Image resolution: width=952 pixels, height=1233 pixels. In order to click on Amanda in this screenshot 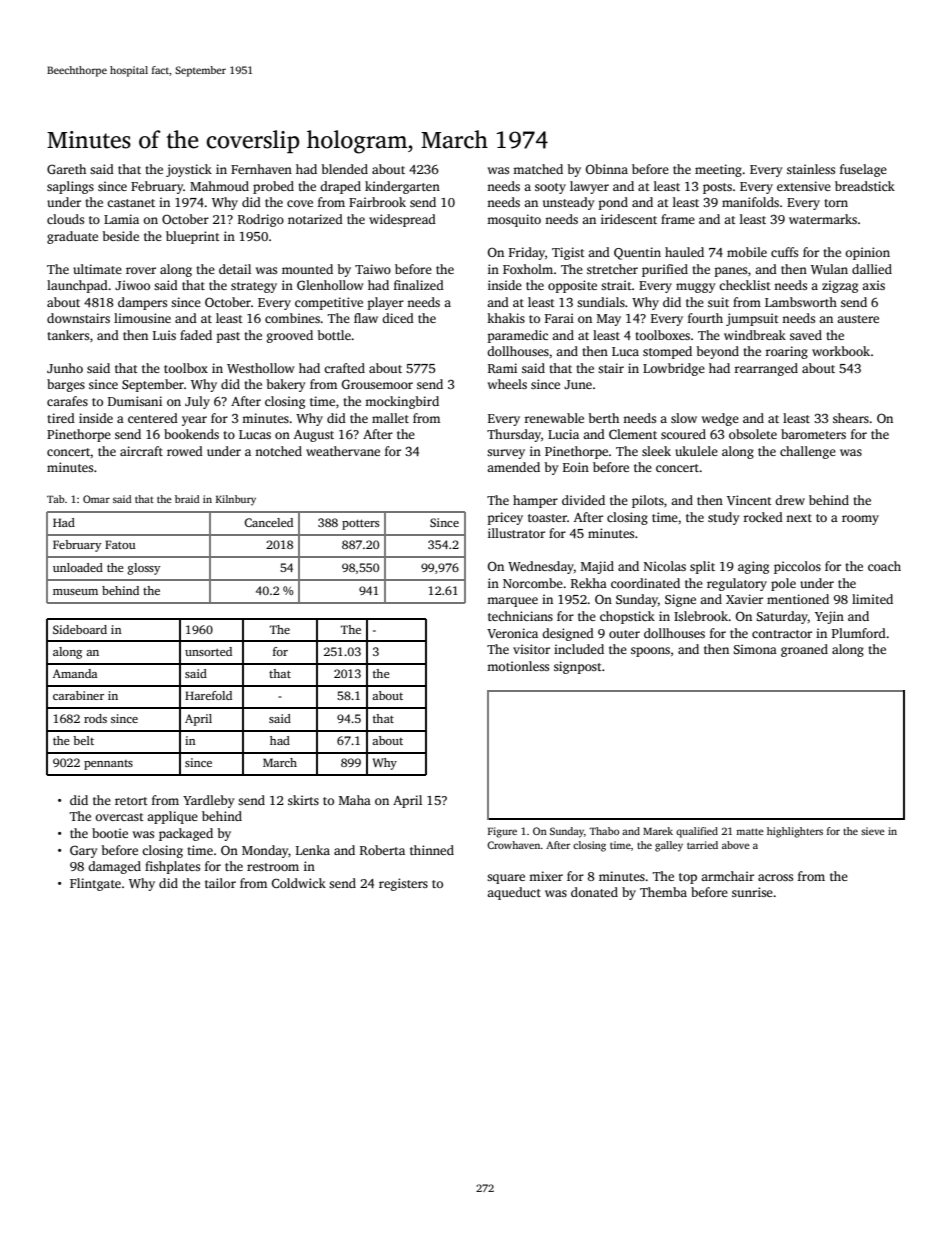, I will do `click(75, 673)`.
